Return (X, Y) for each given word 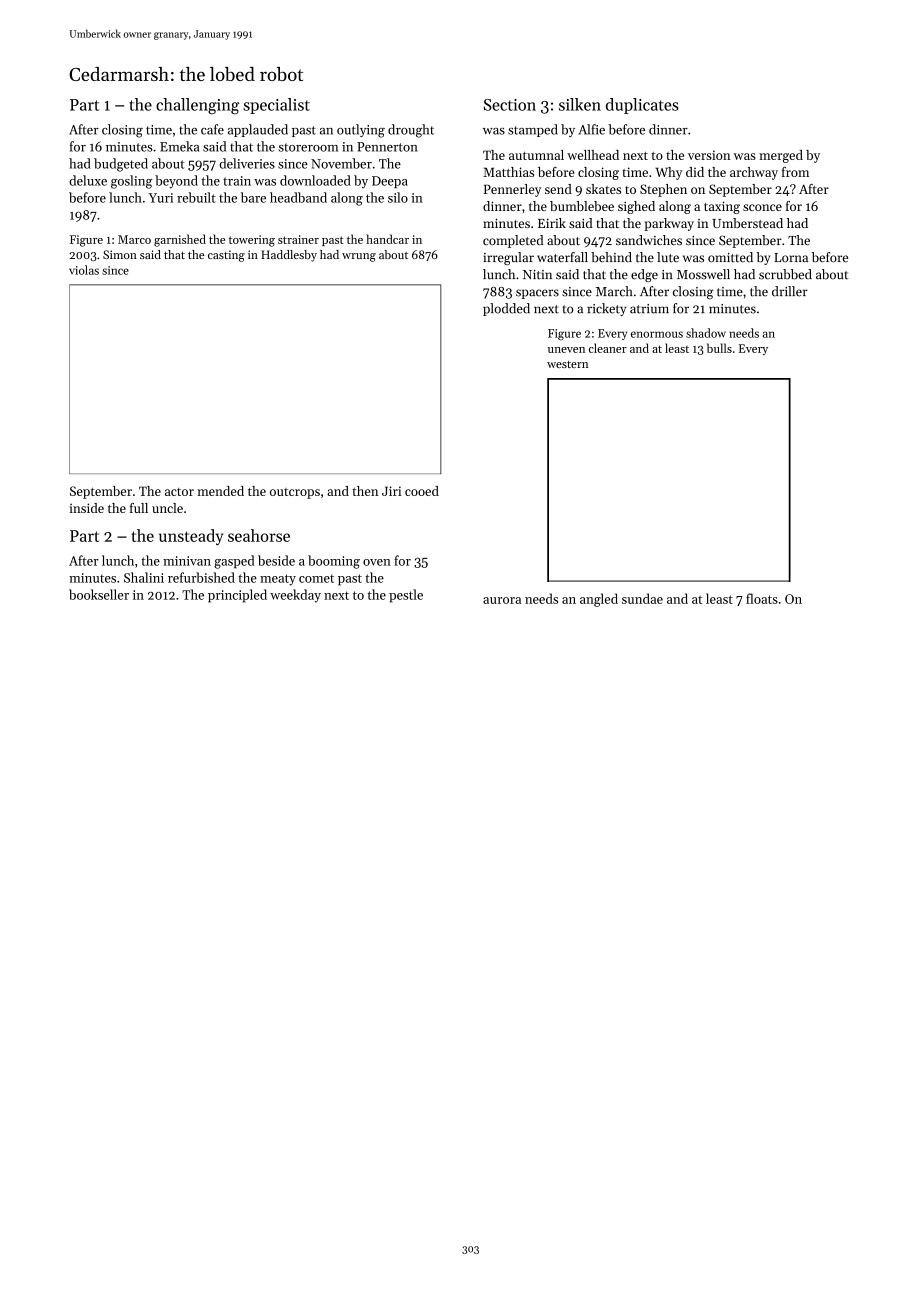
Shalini (144, 577)
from (795, 172)
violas (84, 270)
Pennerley (512, 190)
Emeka (179, 146)
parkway (669, 224)
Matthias (508, 172)
